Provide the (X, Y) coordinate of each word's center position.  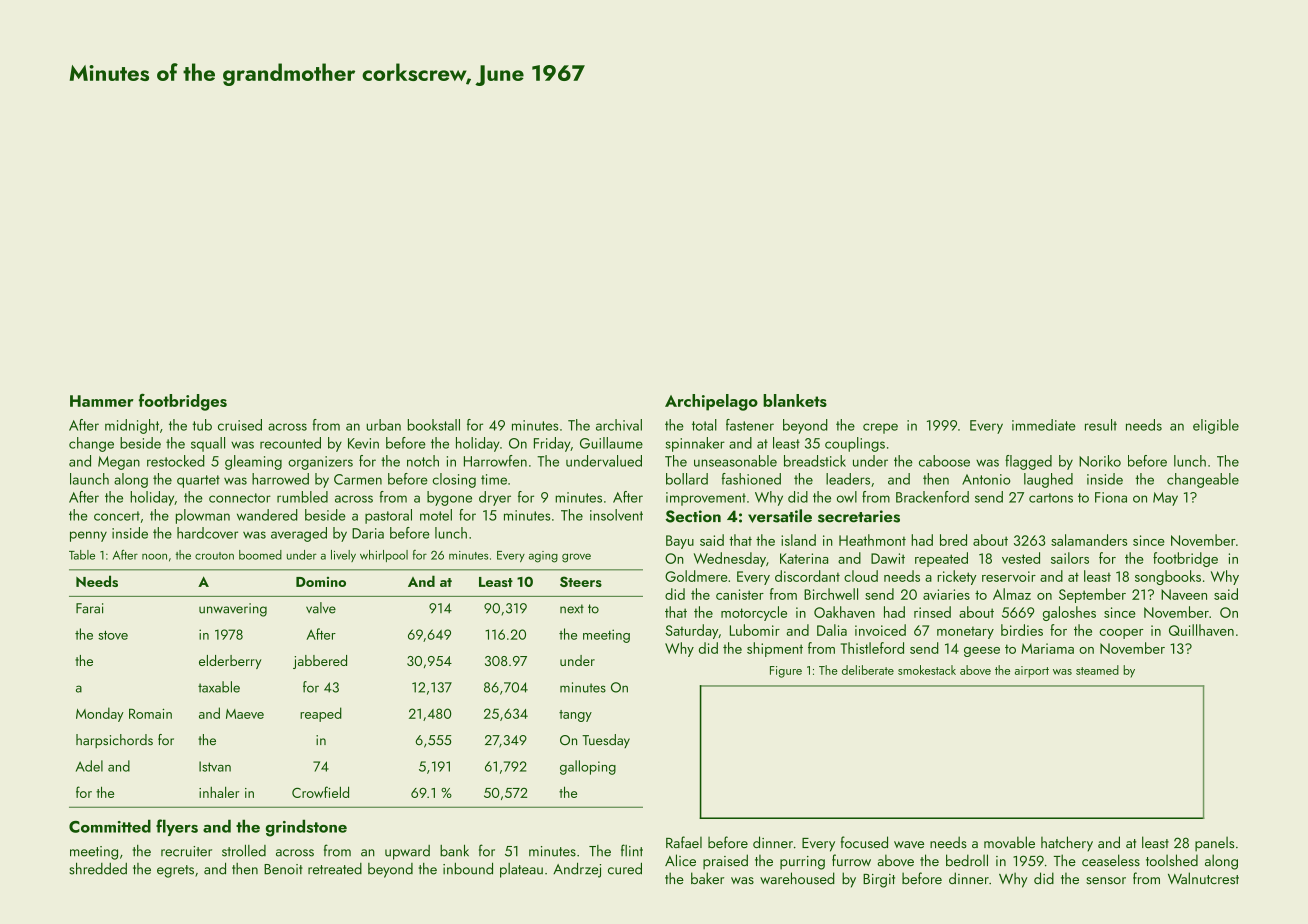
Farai (89, 608)
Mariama (1047, 648)
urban (383, 425)
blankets (795, 400)
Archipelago (711, 402)
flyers (177, 827)
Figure (786, 672)
